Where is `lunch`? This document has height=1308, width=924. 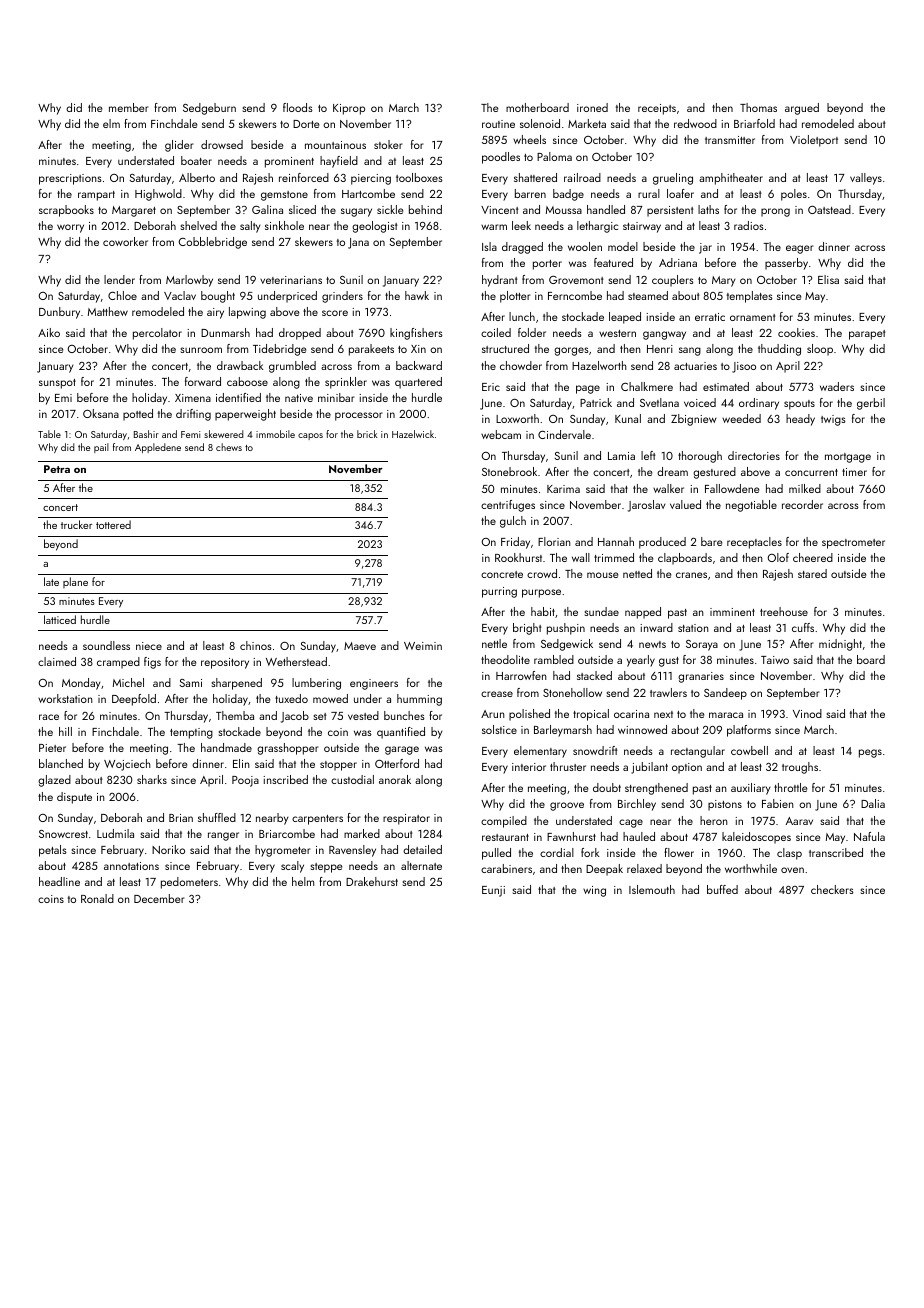 lunch is located at coordinates (522, 316).
